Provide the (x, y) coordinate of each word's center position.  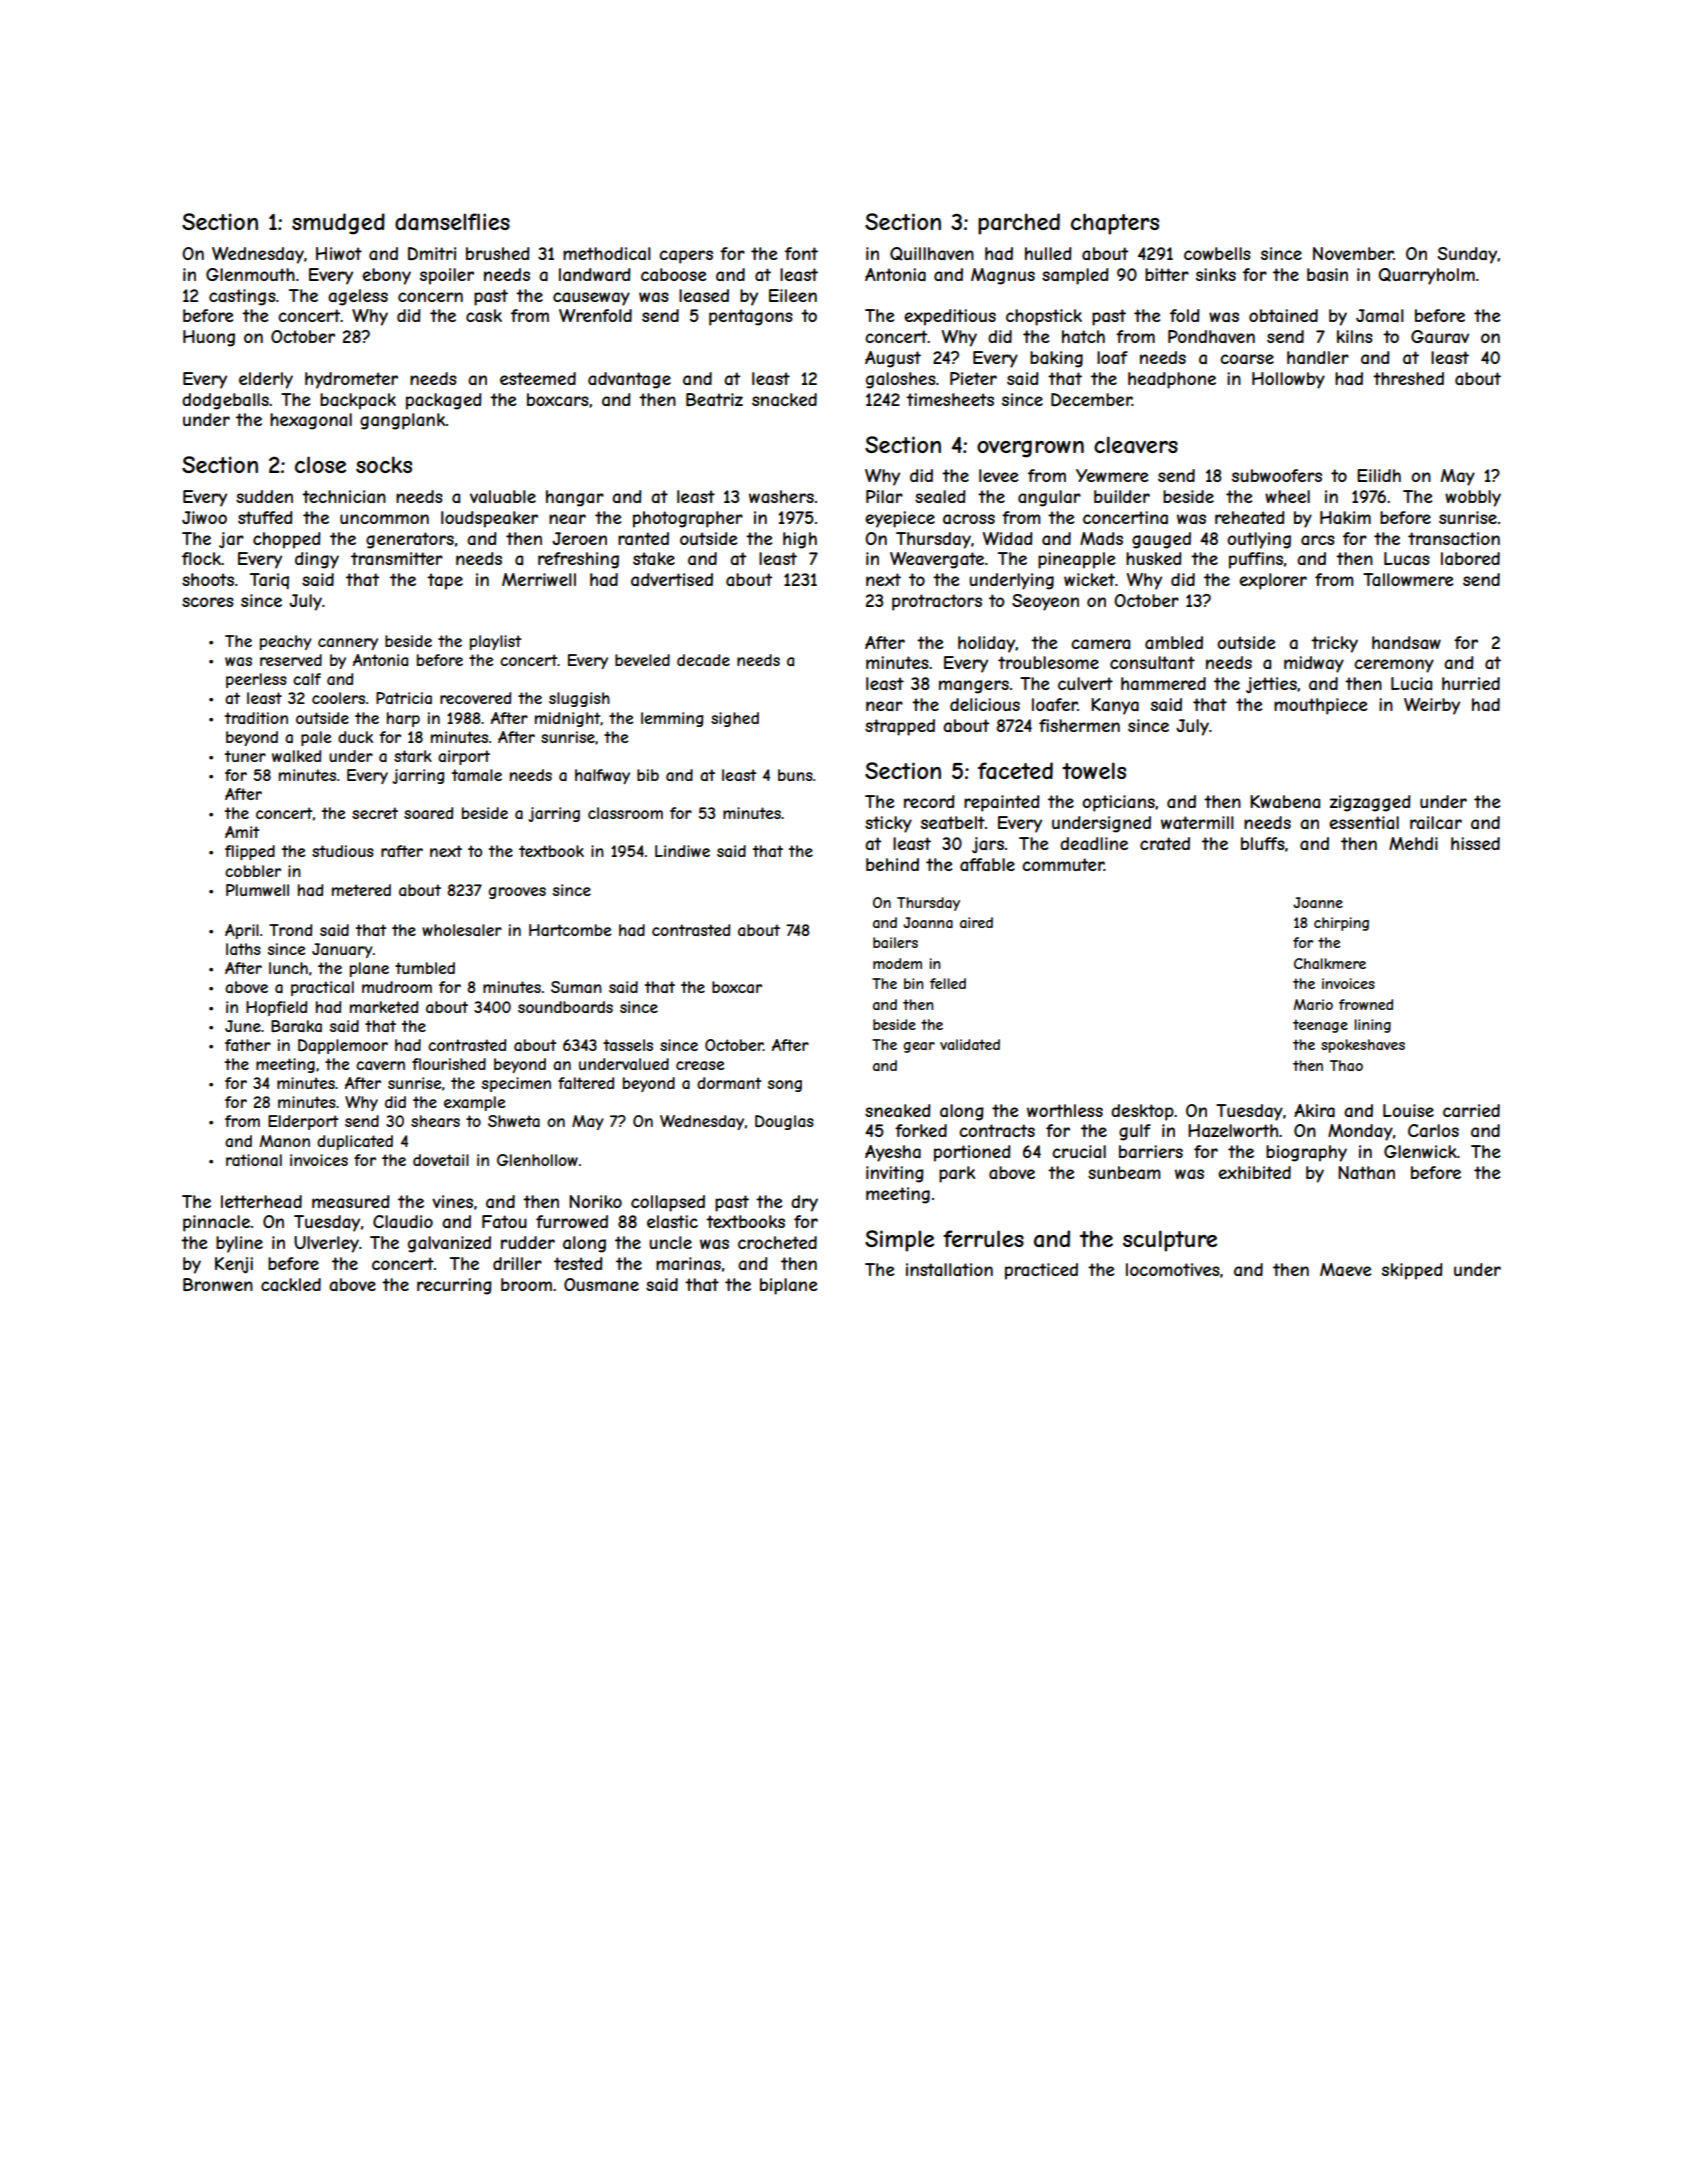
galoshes (901, 380)
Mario (1313, 1004)
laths (243, 949)
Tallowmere (1408, 579)
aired (976, 922)
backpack (358, 401)
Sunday (1467, 255)
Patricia (404, 698)
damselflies (452, 222)
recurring (454, 1286)
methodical (607, 253)
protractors (937, 602)
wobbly (1473, 498)
